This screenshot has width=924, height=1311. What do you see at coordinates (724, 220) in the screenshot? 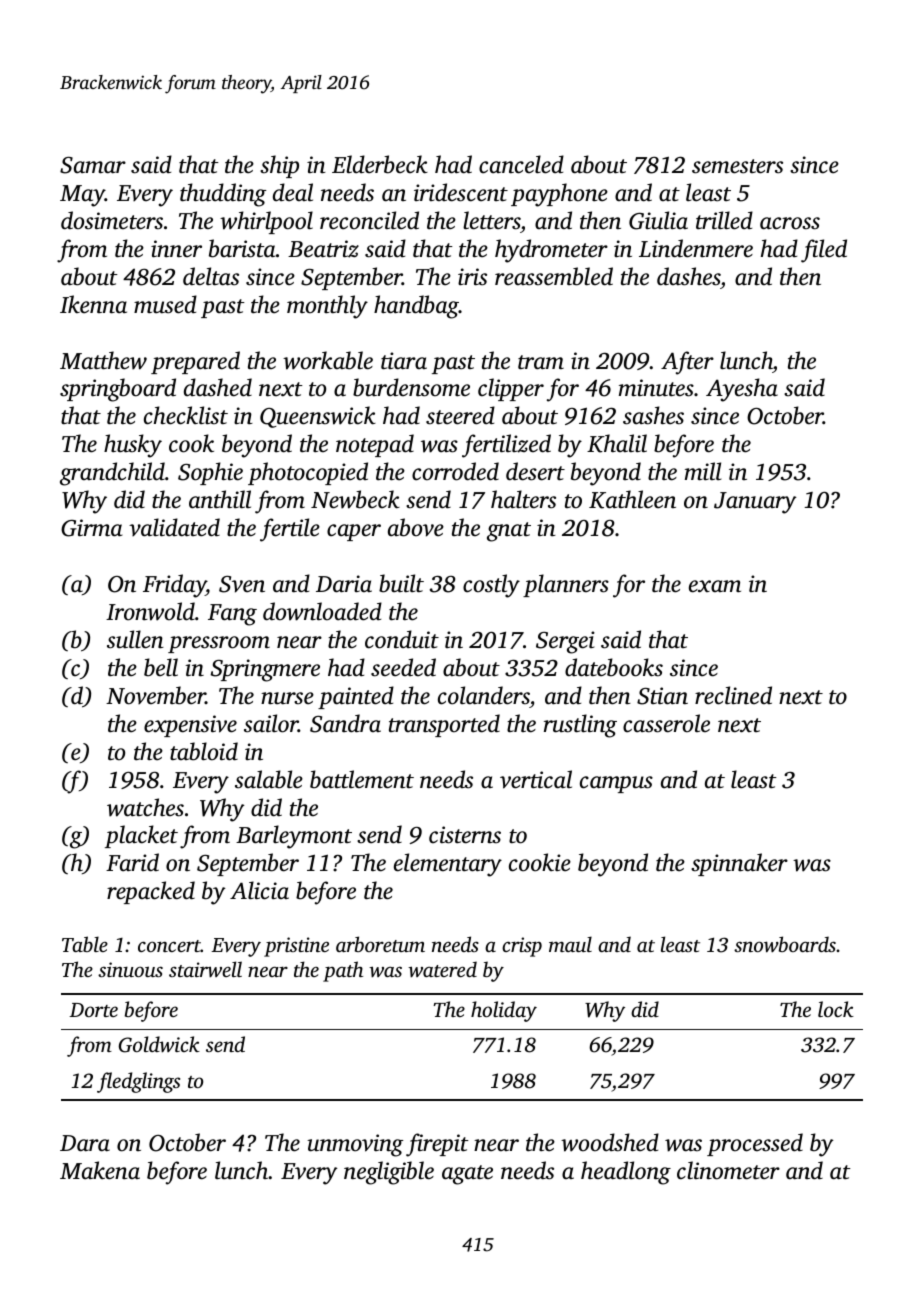
I see `trilled` at bounding box center [724, 220].
